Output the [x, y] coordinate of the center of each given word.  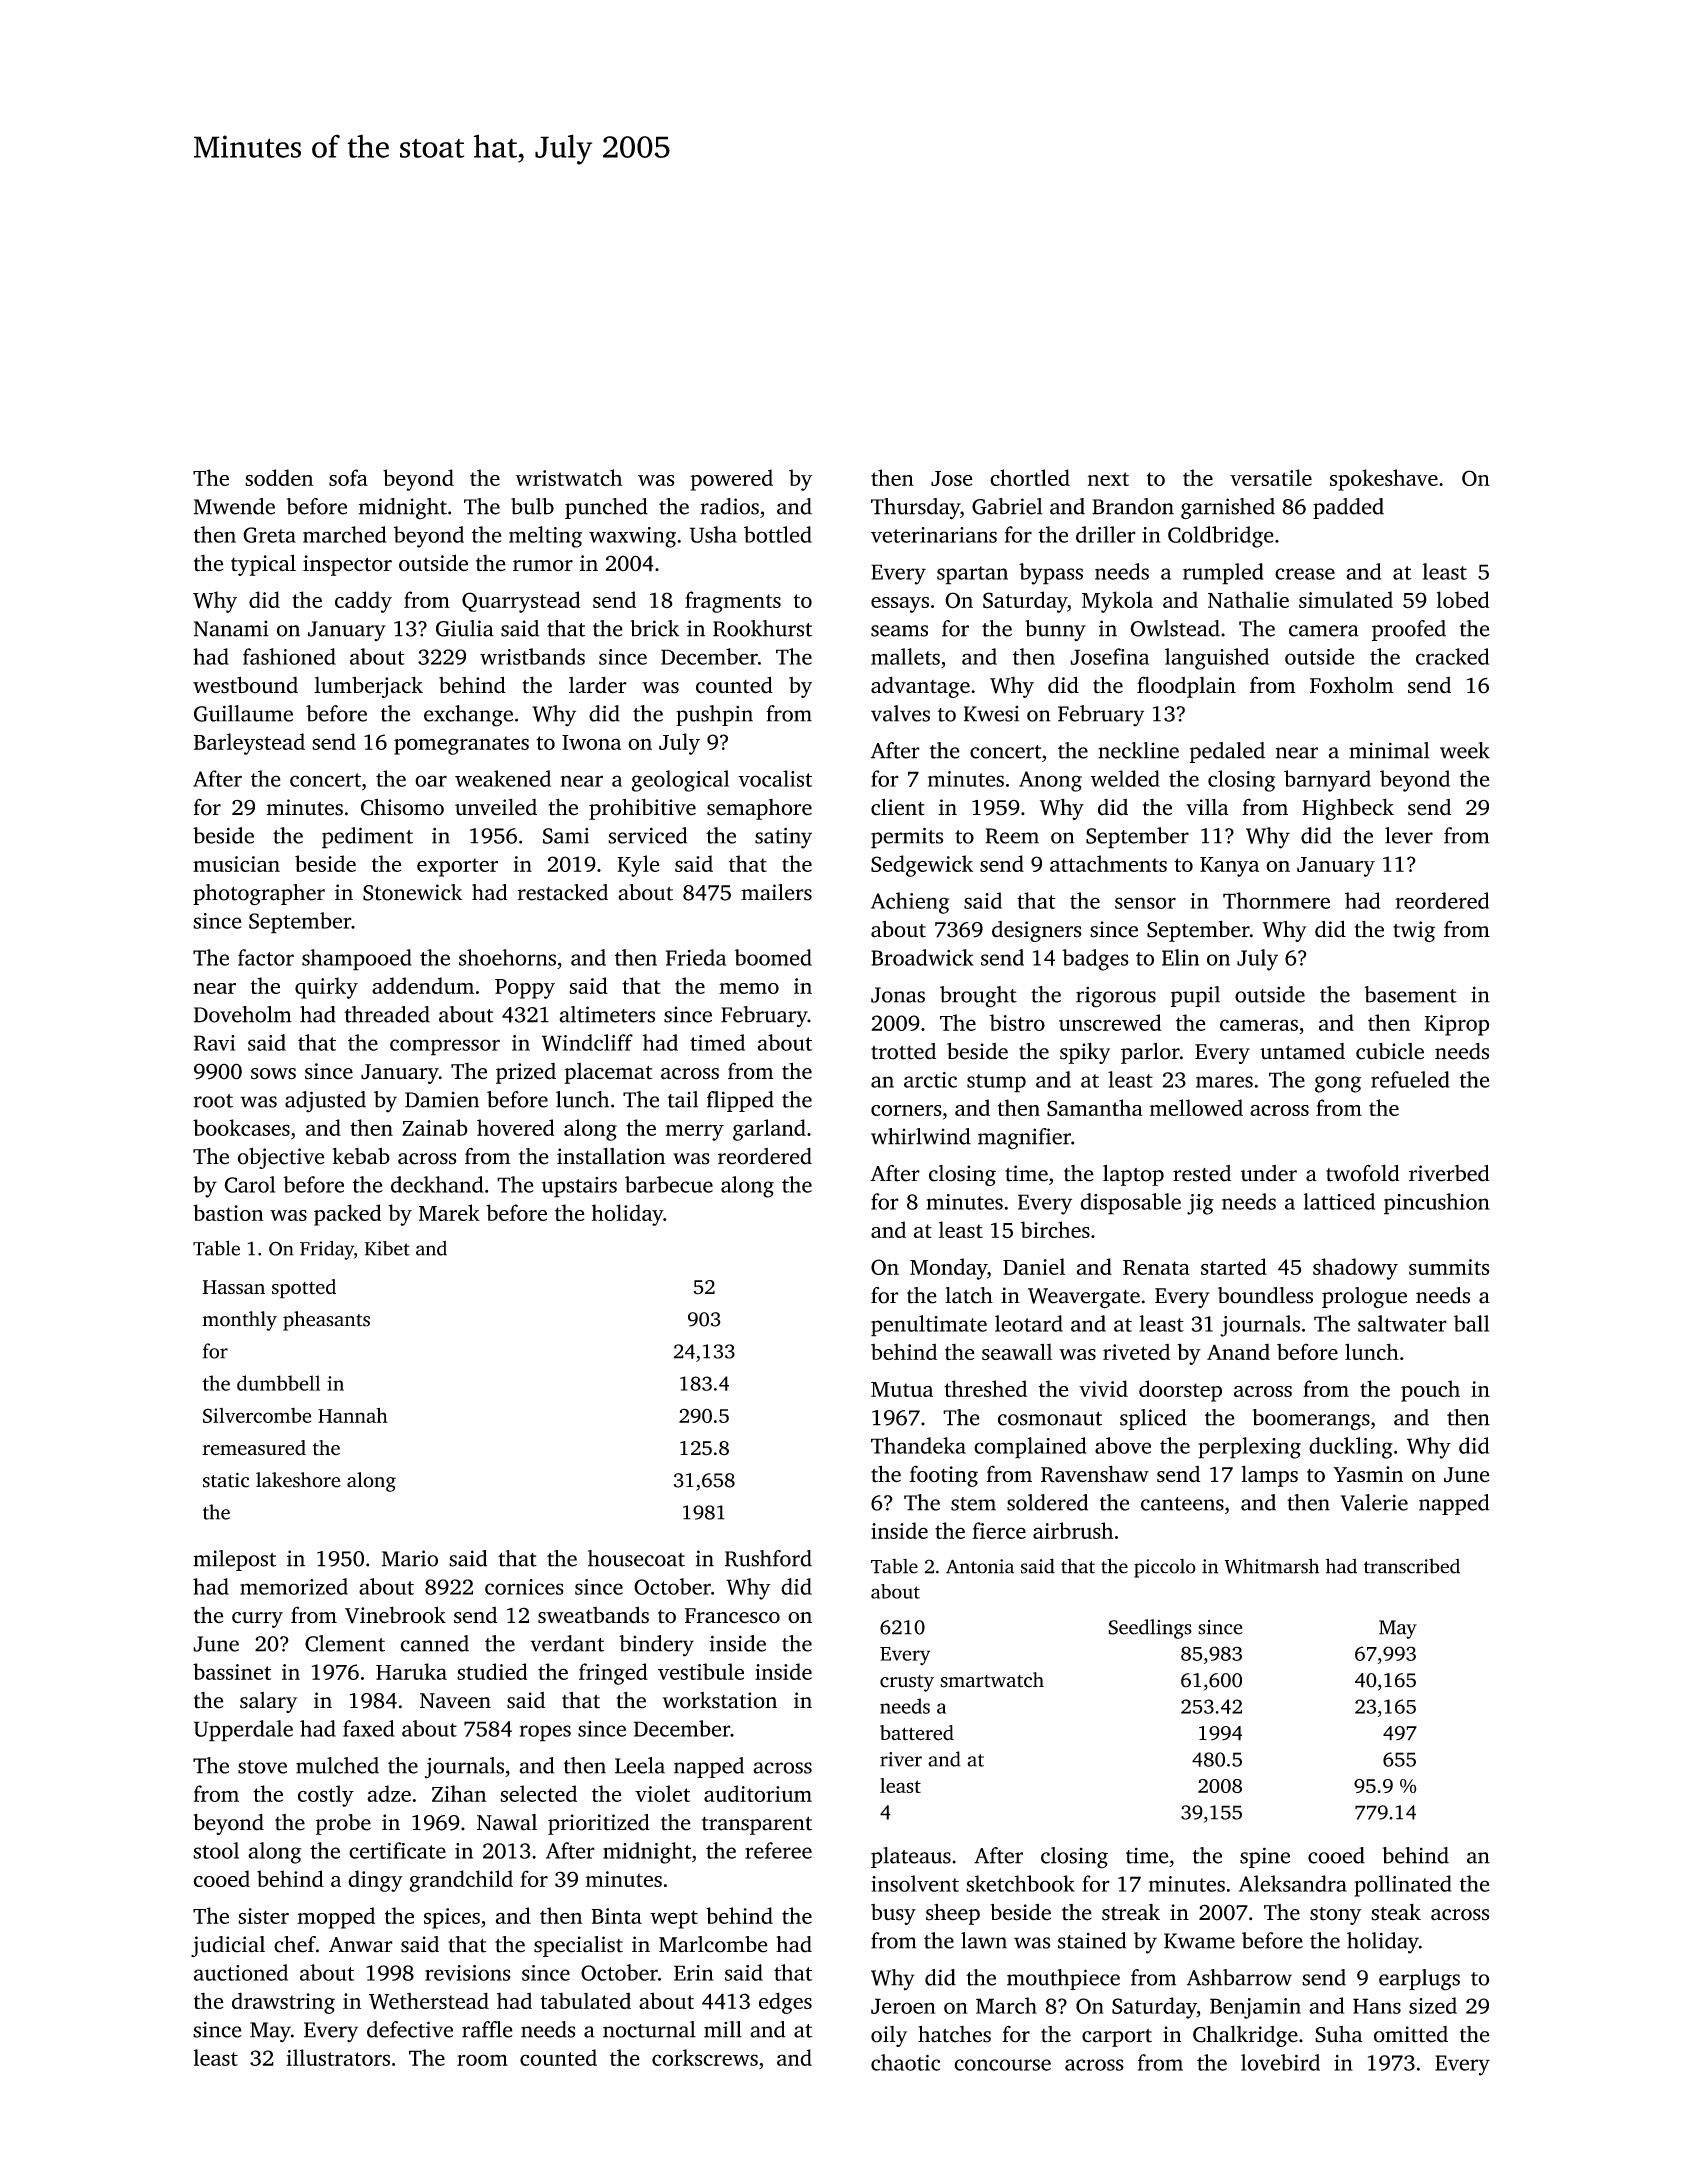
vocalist [775, 778]
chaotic [905, 2062]
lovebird [1280, 2062]
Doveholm [243, 1014]
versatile [1271, 477]
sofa [348, 477]
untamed [1302, 1051]
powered [731, 480]
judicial [228, 1946]
